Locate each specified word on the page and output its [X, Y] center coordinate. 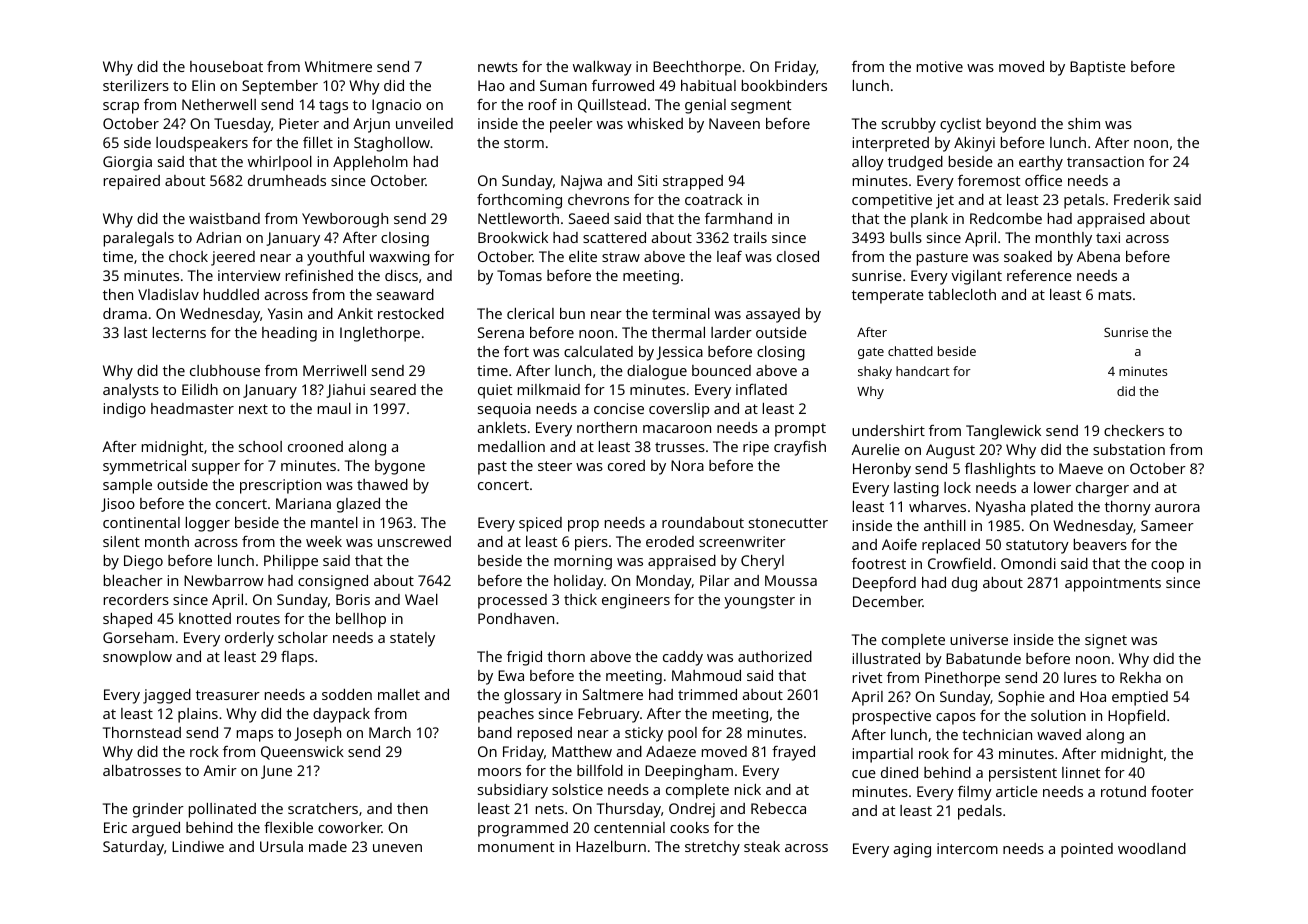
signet [1106, 641]
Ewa [511, 675]
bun [572, 313]
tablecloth [962, 294]
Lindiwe [198, 846]
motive [940, 66]
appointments [1113, 584]
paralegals [139, 239]
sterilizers [136, 85]
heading [289, 334]
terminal [681, 313]
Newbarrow [224, 580]
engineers [636, 601]
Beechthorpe [697, 68]
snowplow [137, 658]
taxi [1108, 237]
